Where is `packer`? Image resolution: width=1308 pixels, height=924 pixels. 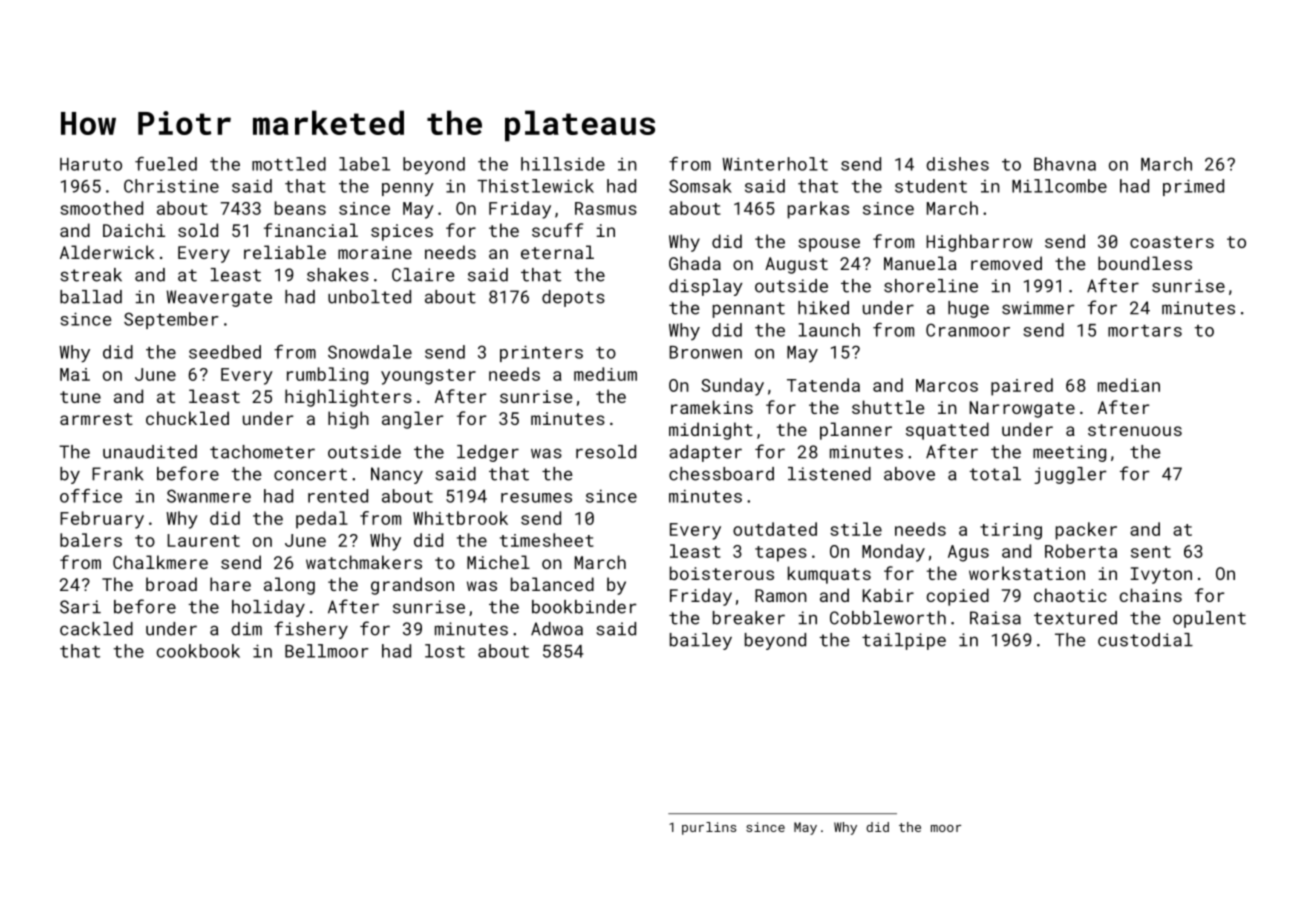
packer is located at coordinates (1086, 531).
